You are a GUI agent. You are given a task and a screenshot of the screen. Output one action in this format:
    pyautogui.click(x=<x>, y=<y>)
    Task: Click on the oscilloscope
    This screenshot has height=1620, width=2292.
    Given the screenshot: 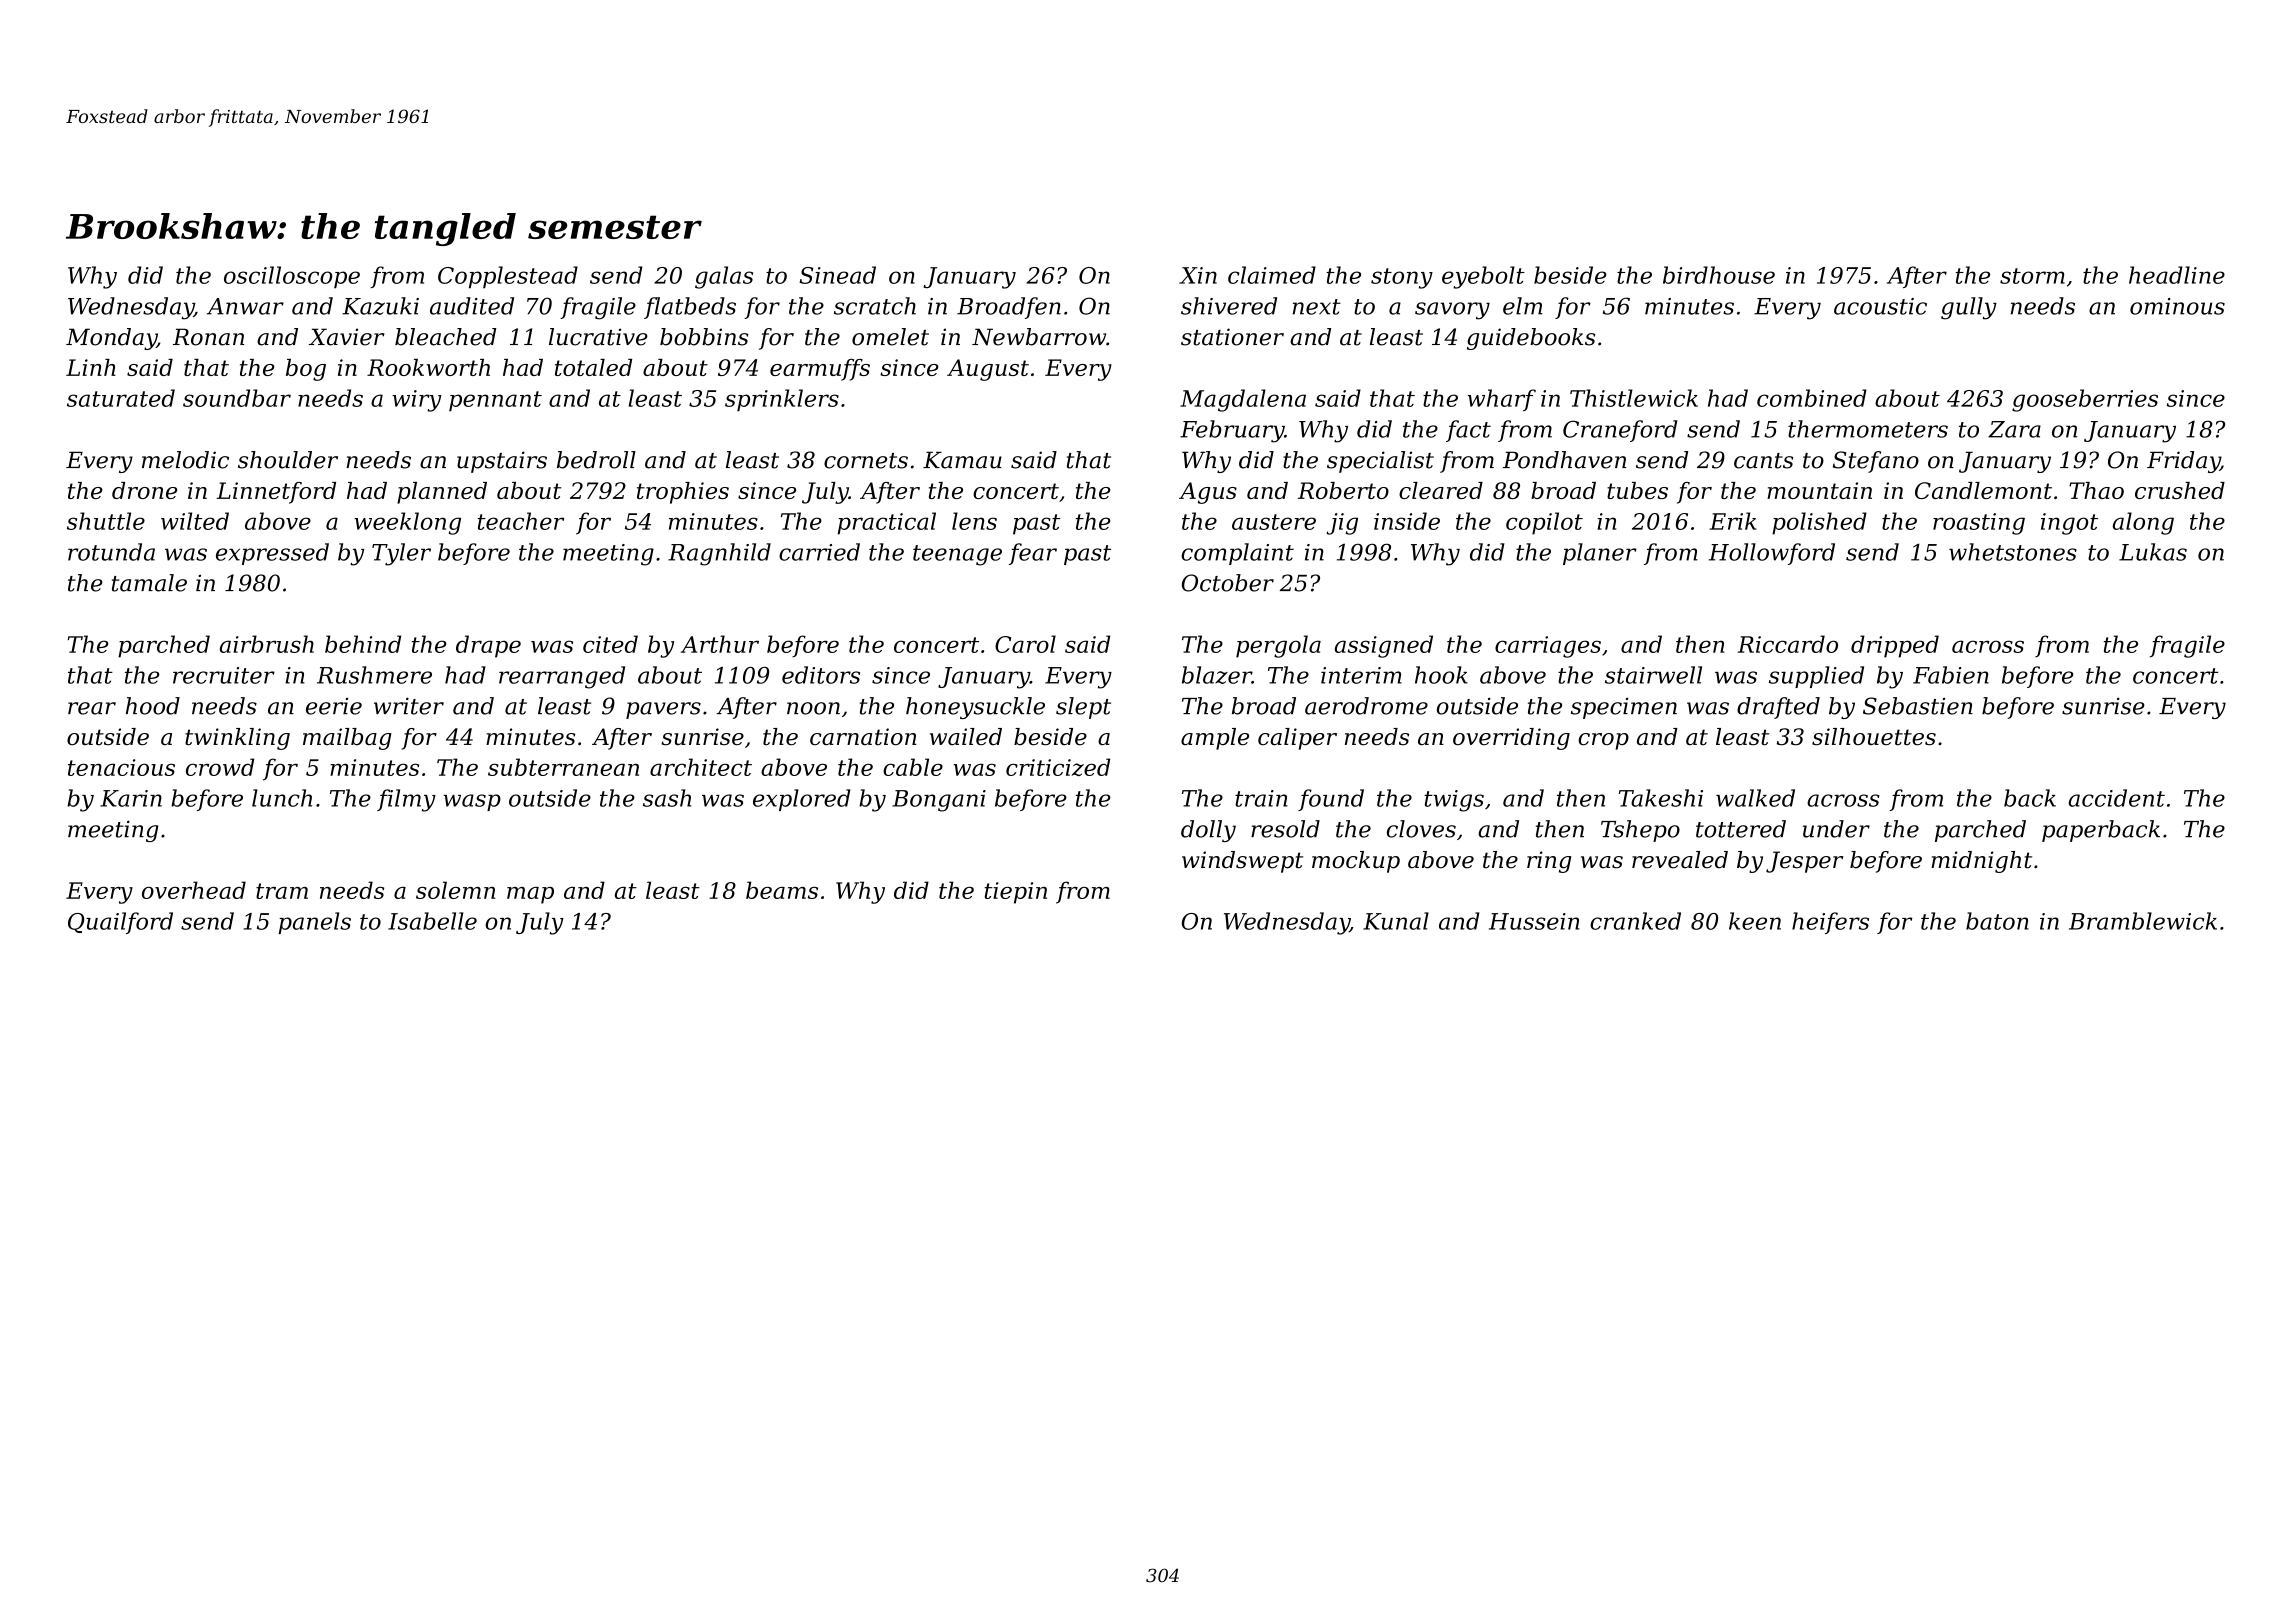 What is the action you would take?
    pyautogui.click(x=292, y=277)
